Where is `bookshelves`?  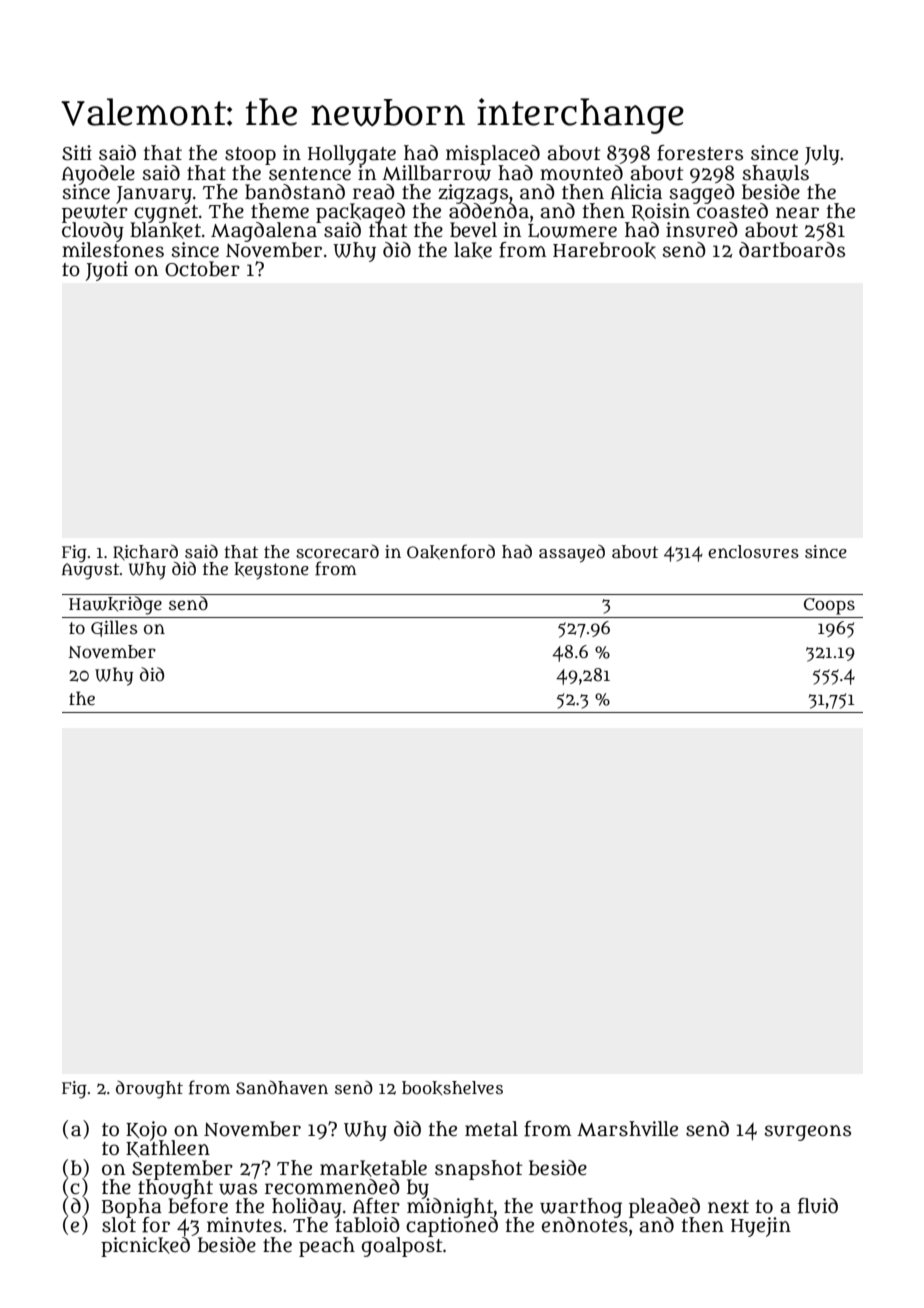 bookshelves is located at coordinates (452, 1088).
